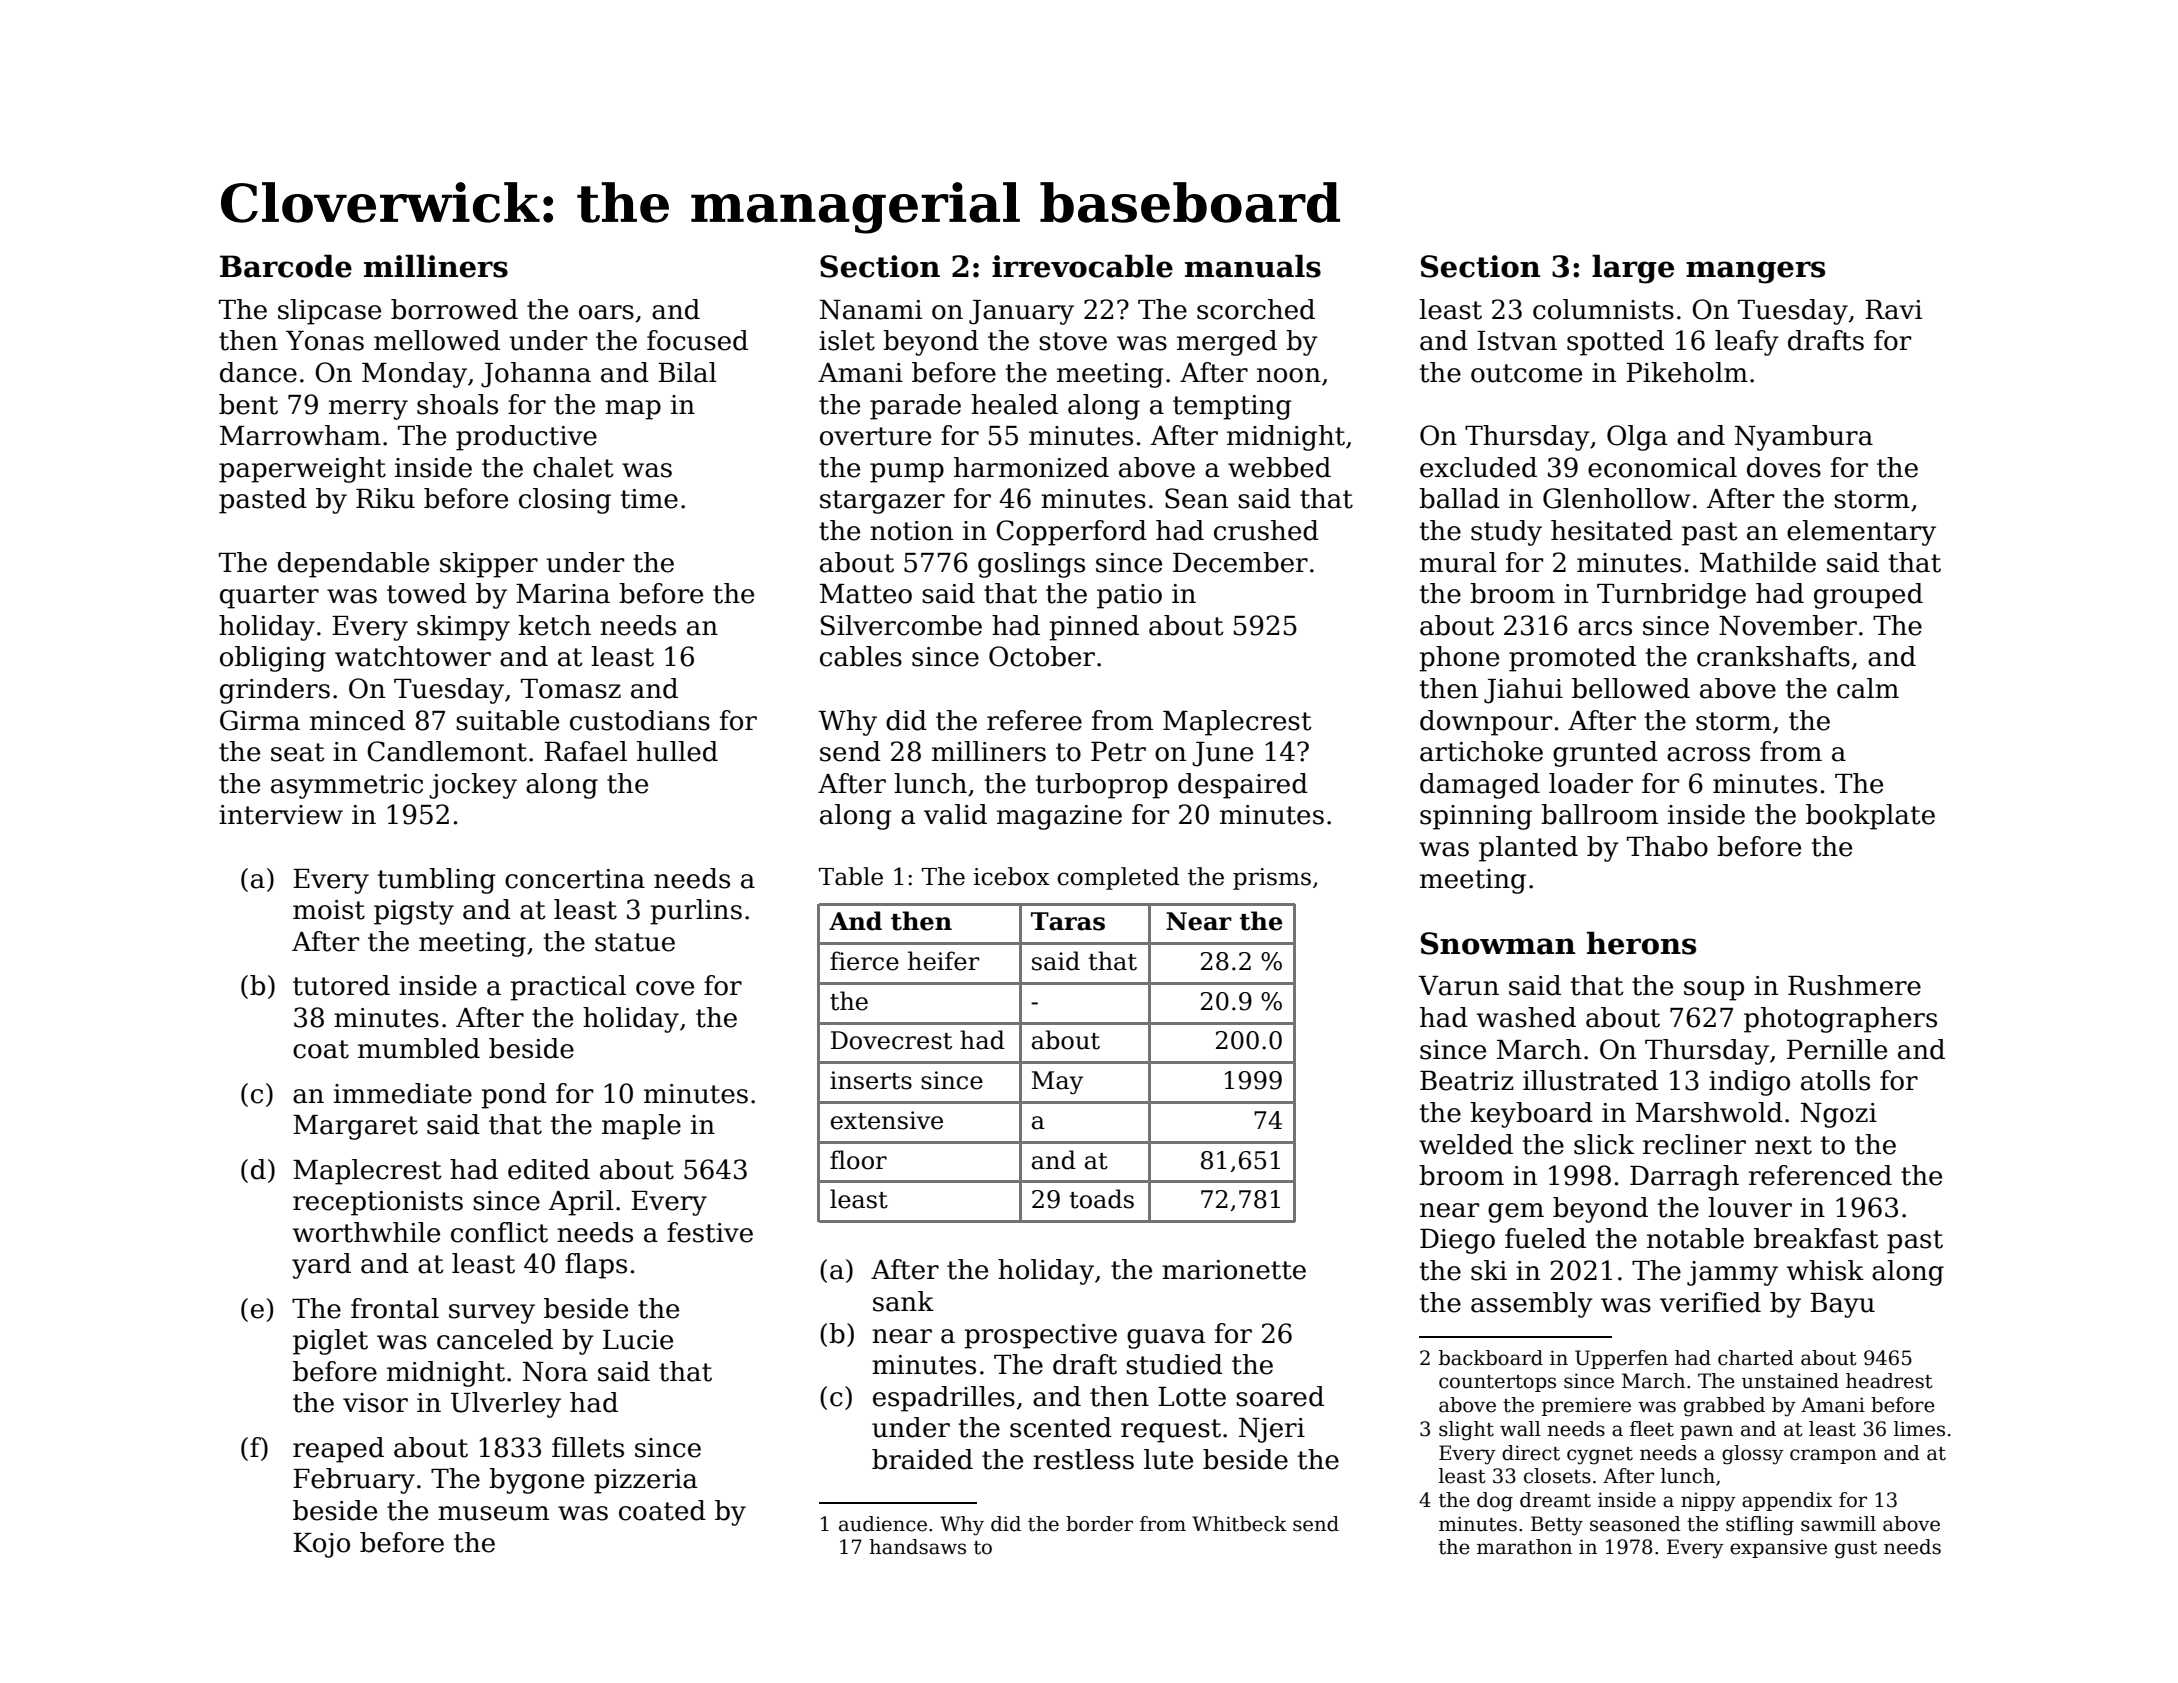  I want to click on Dovecrest, so click(891, 1040).
